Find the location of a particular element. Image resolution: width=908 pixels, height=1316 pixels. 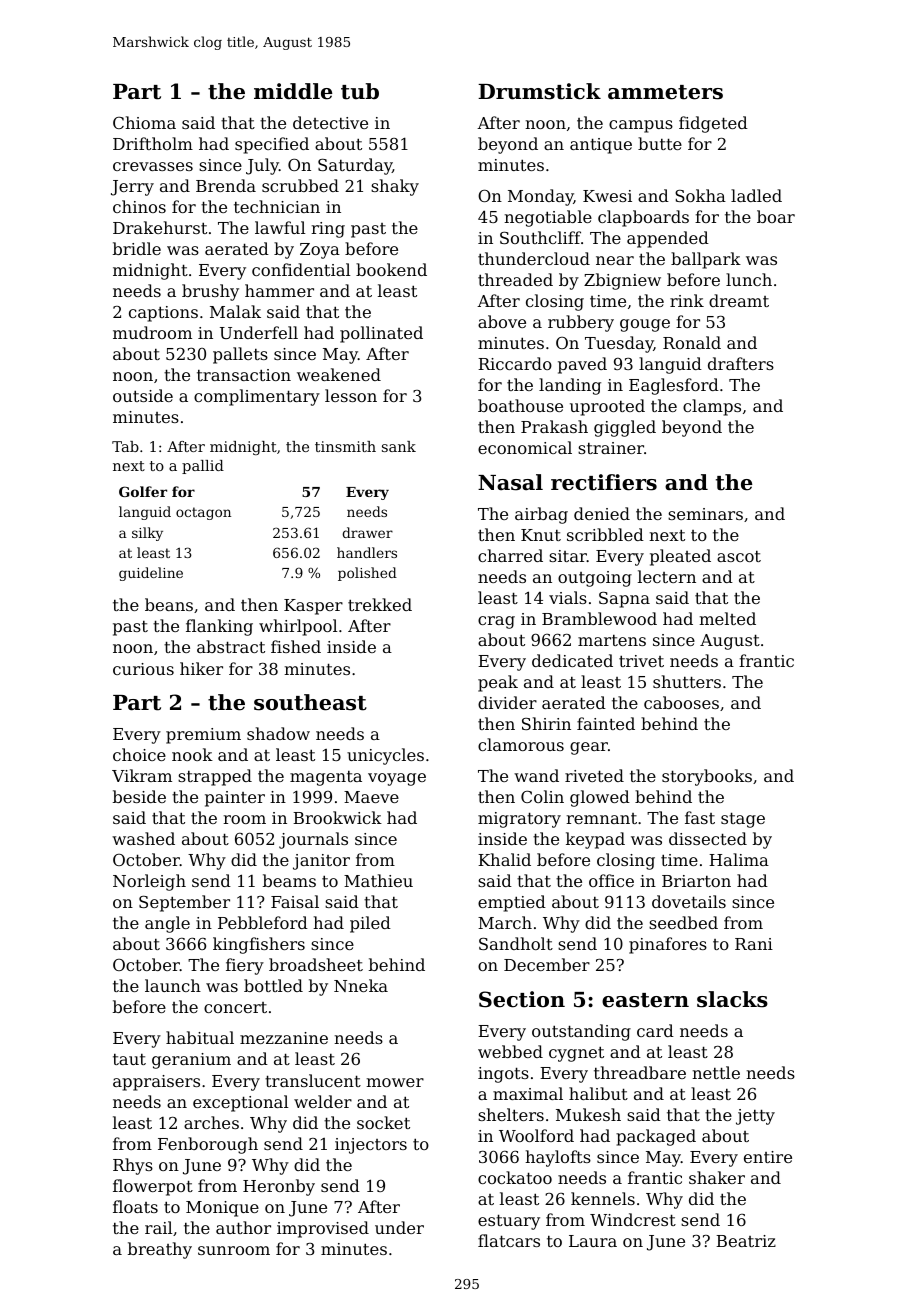

storybooks is located at coordinates (707, 777).
